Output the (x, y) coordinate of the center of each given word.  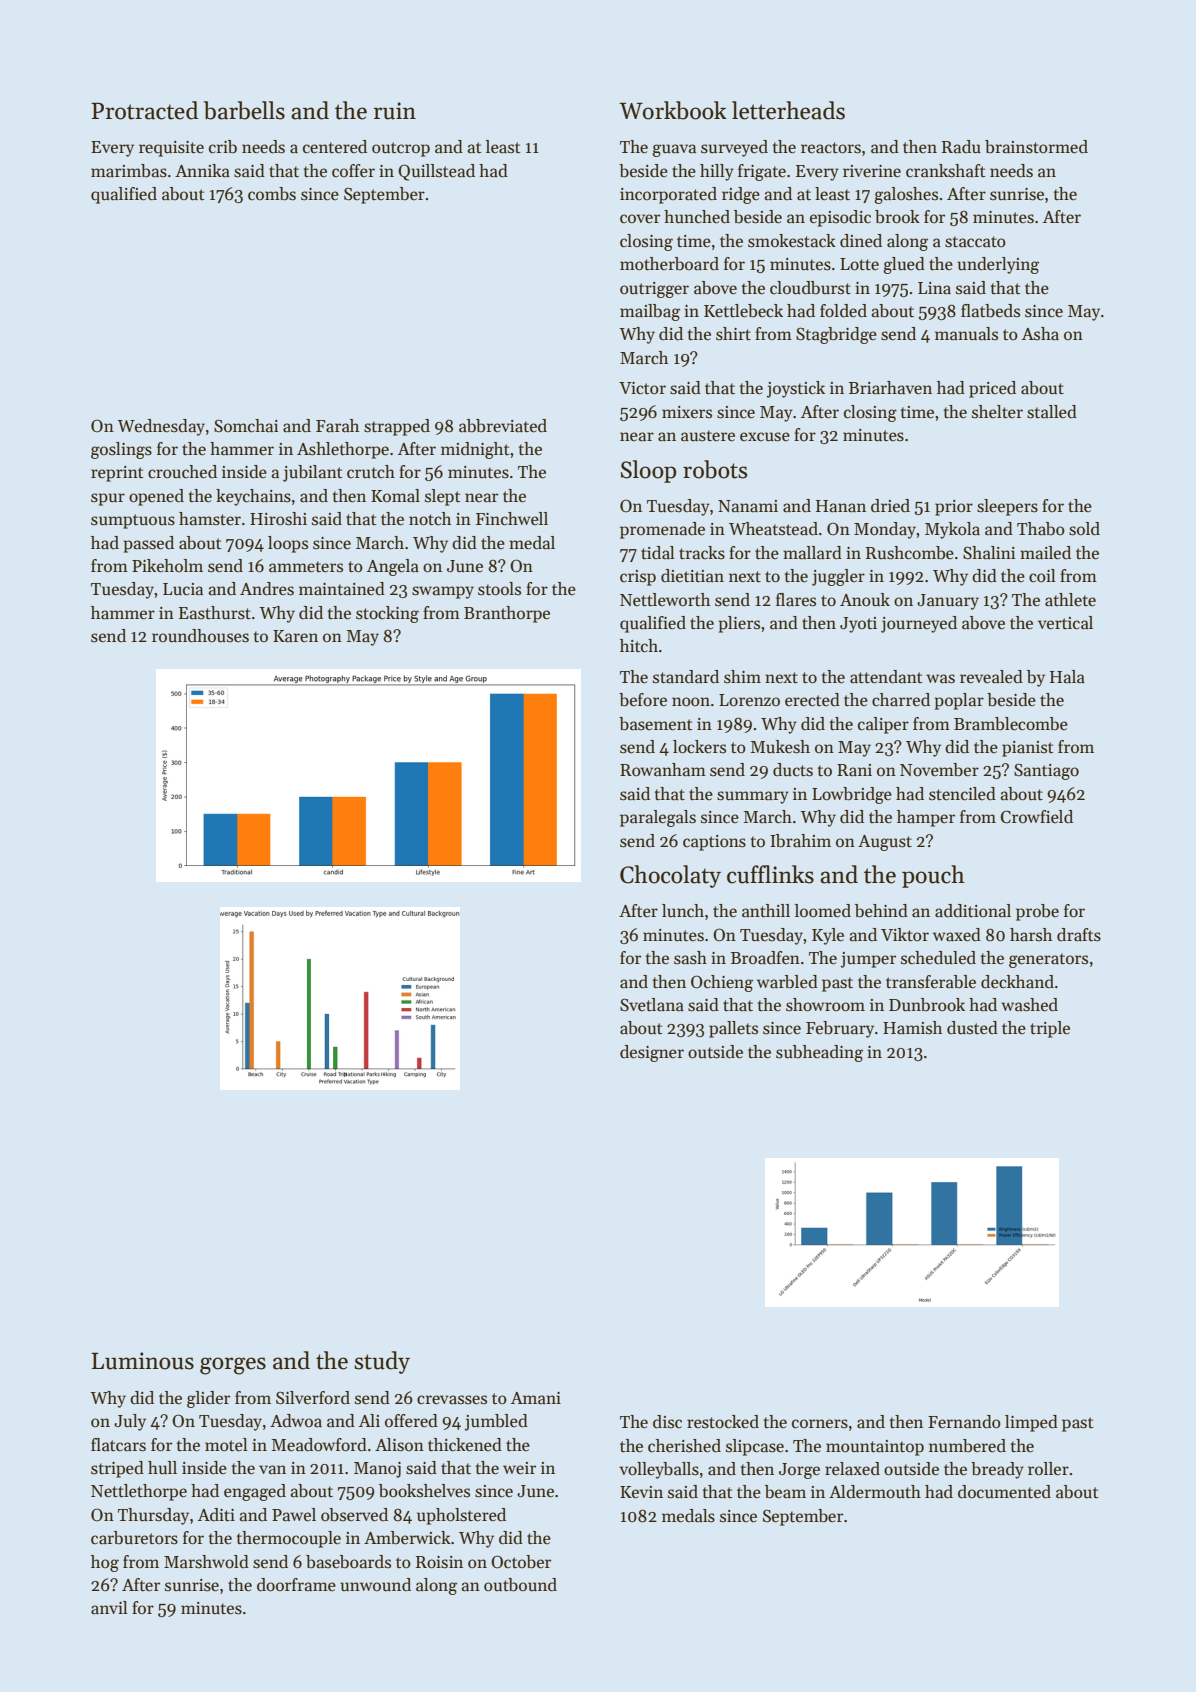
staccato (975, 242)
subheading (819, 1053)
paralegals (658, 818)
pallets (733, 1029)
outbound (520, 1585)
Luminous (143, 1361)
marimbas (129, 171)
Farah (337, 426)
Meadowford (319, 1445)
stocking (387, 614)
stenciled (962, 794)
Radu (961, 147)
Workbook (673, 110)
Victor (642, 388)
